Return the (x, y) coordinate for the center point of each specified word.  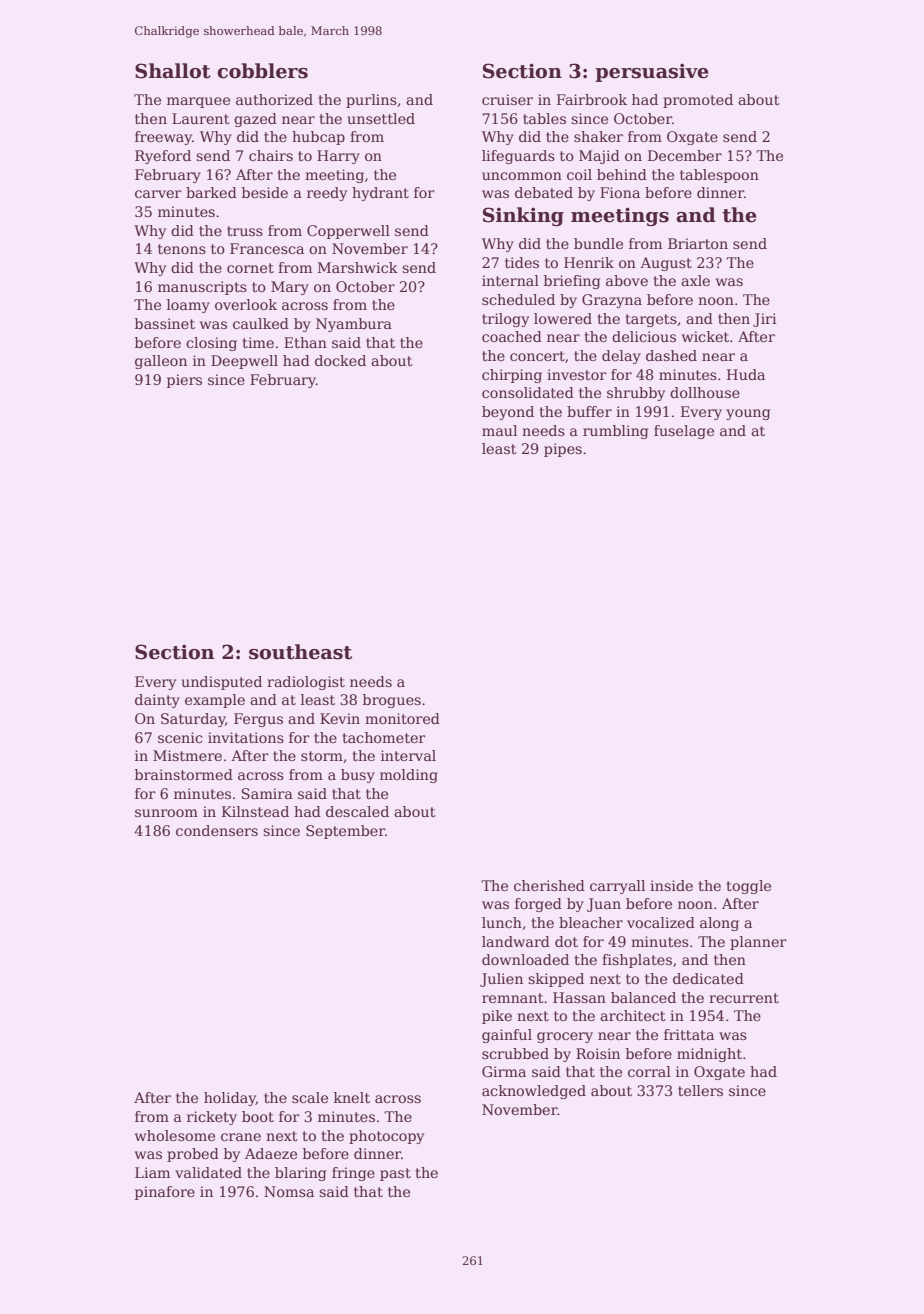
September (345, 832)
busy (358, 776)
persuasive (652, 72)
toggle (748, 887)
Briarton (698, 243)
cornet (250, 268)
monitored (402, 718)
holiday (230, 1099)
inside (671, 885)
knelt (352, 1097)
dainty (157, 701)
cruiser (507, 99)
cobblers (262, 71)
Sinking (523, 216)
